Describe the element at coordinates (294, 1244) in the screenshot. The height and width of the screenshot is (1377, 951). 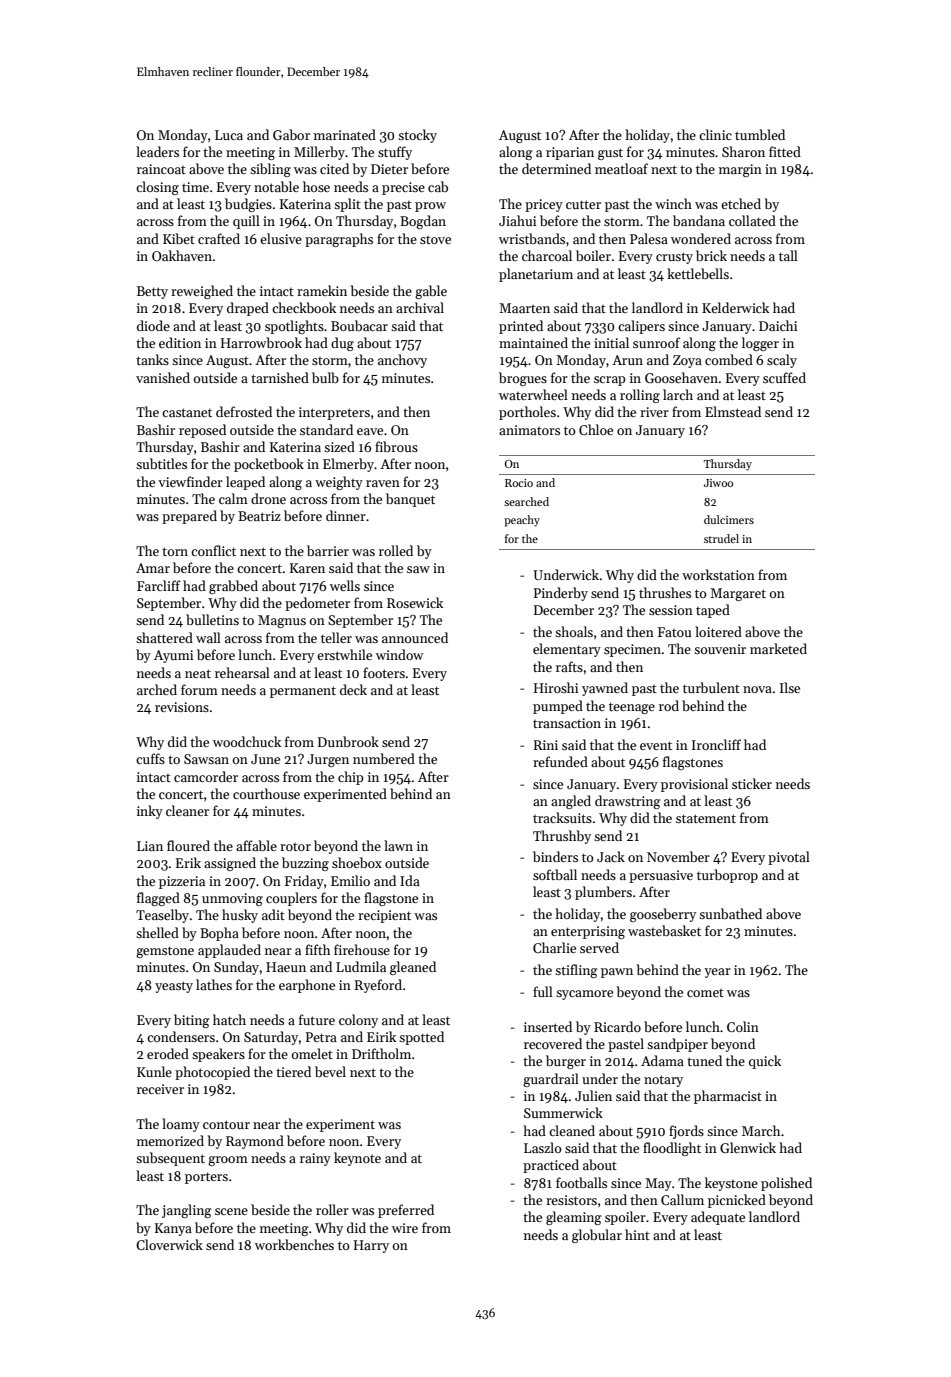
I see `workbenches` at that location.
